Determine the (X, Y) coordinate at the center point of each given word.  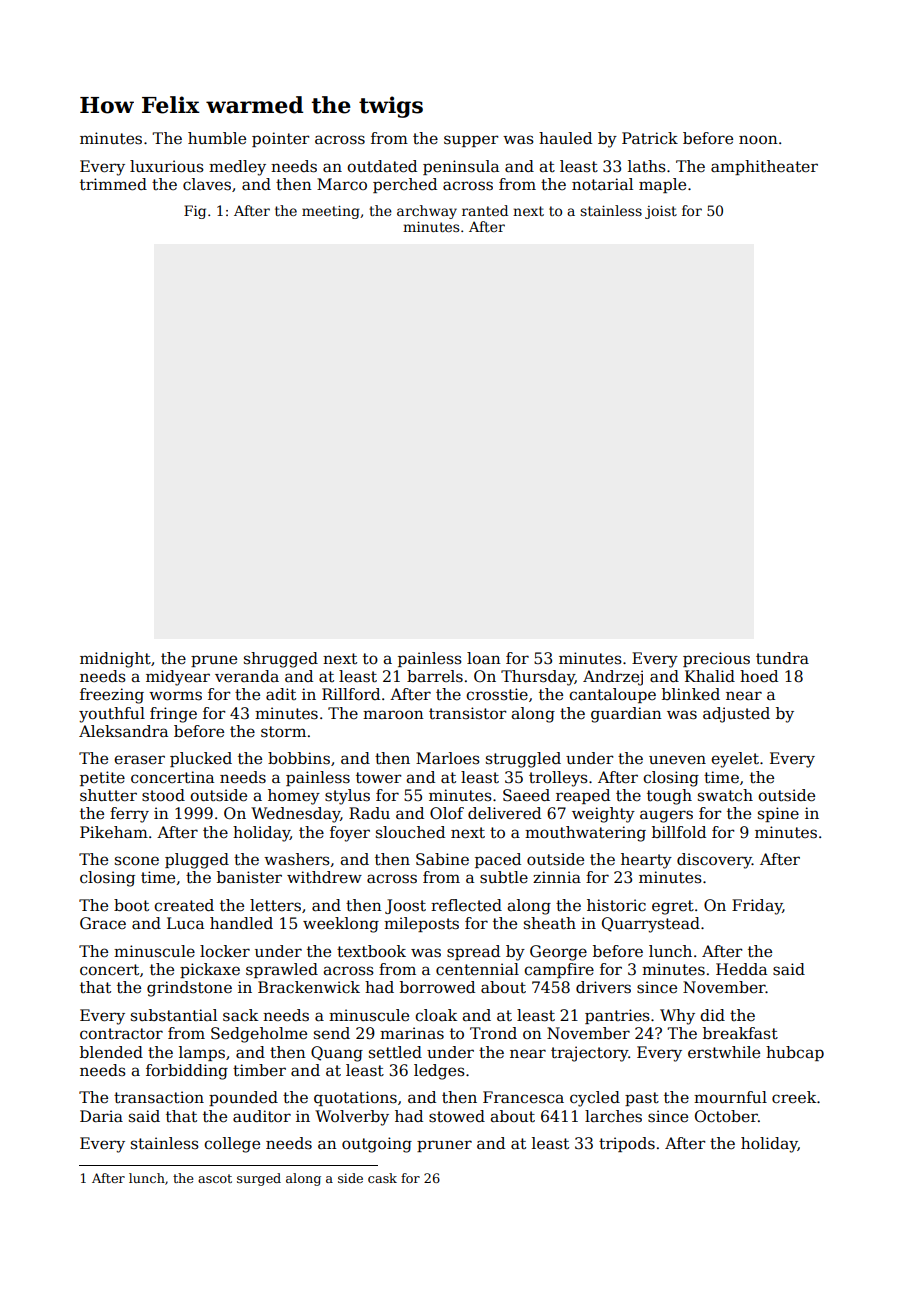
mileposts (421, 924)
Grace (103, 923)
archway (427, 212)
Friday (757, 907)
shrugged (281, 660)
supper (471, 141)
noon (758, 139)
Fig (195, 212)
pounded (243, 1098)
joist (661, 212)
